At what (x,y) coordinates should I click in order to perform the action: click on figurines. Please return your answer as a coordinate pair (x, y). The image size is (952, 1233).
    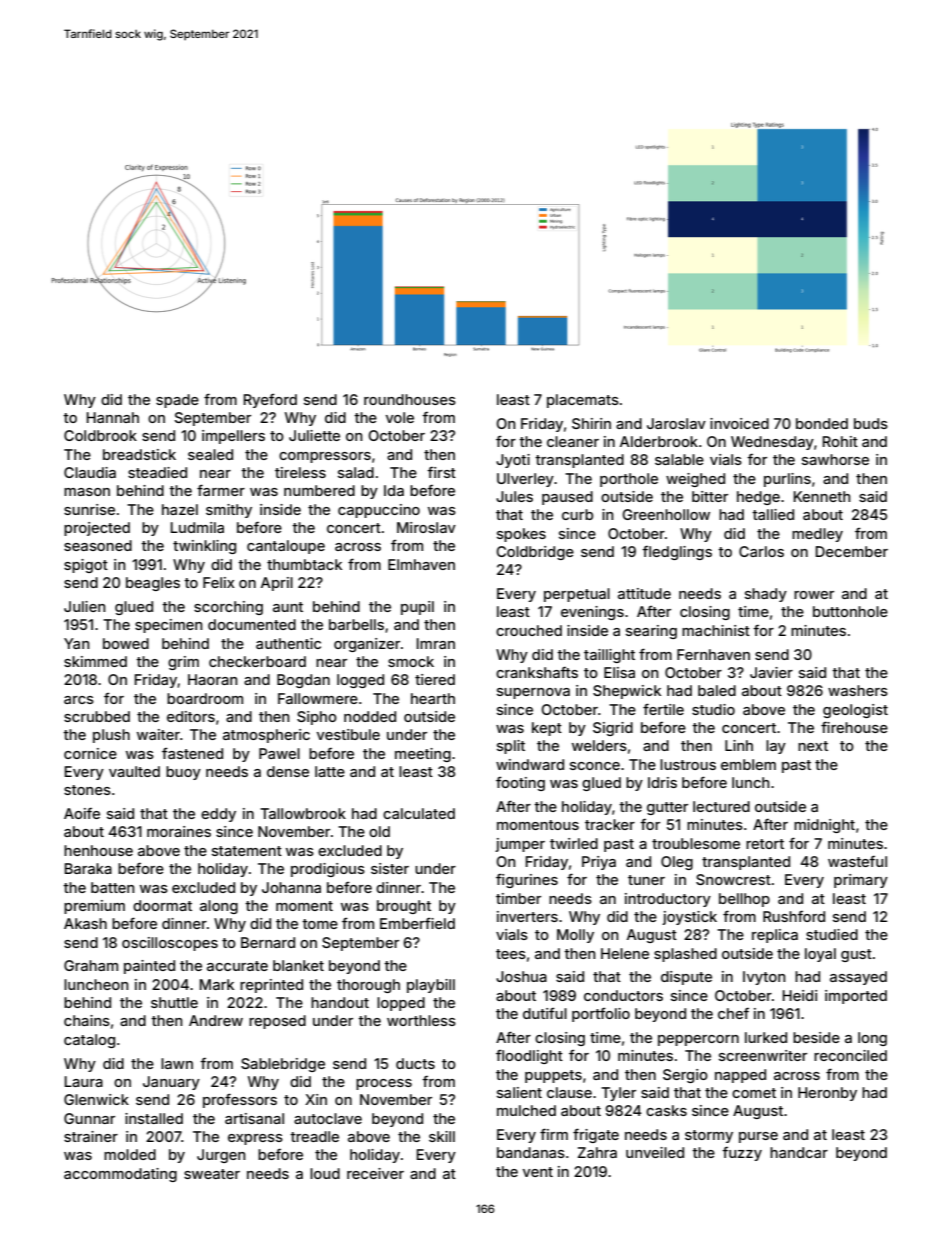
    Looking at the image, I should click on (527, 881).
